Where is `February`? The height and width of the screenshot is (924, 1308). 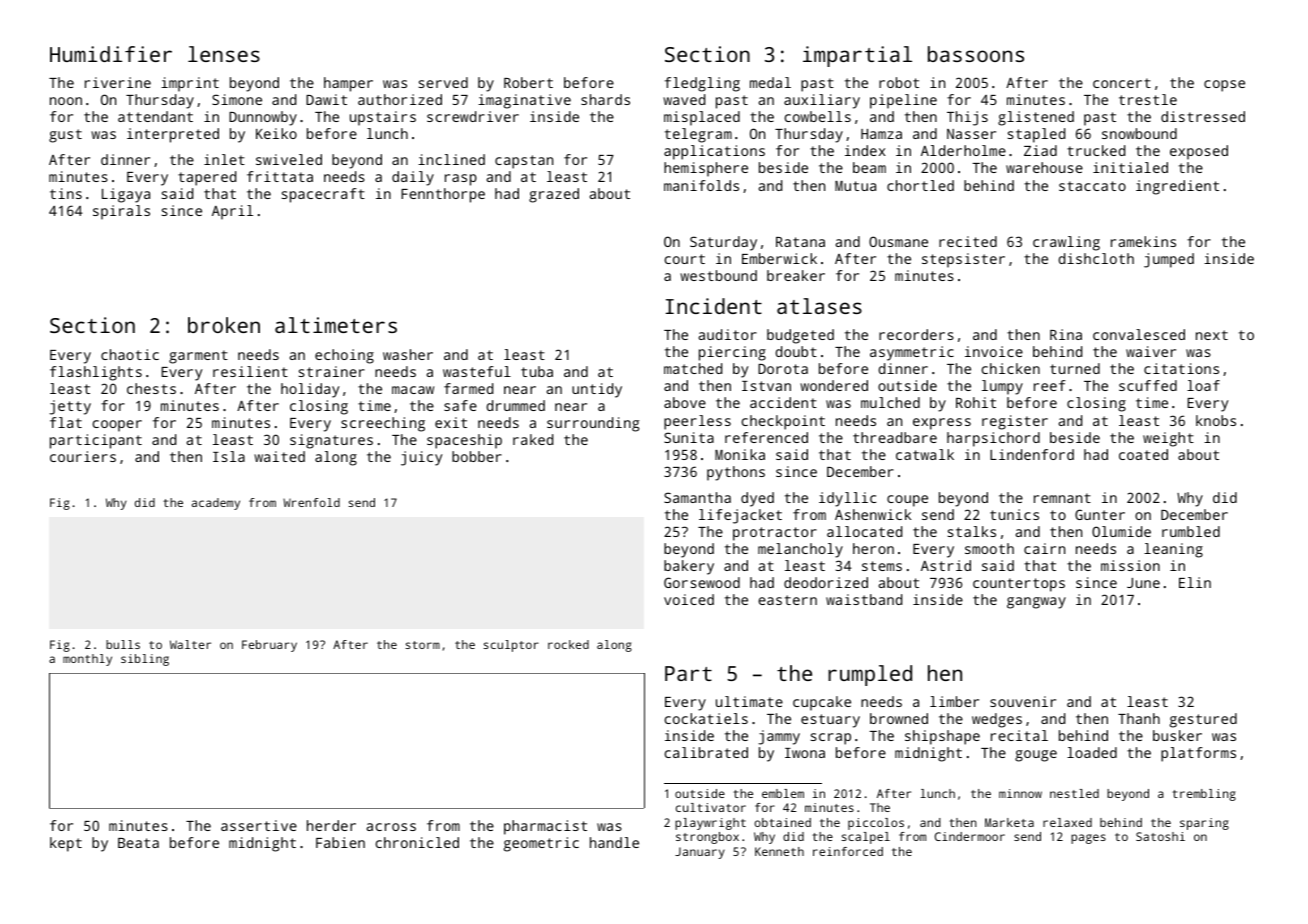 February is located at coordinates (269, 646).
